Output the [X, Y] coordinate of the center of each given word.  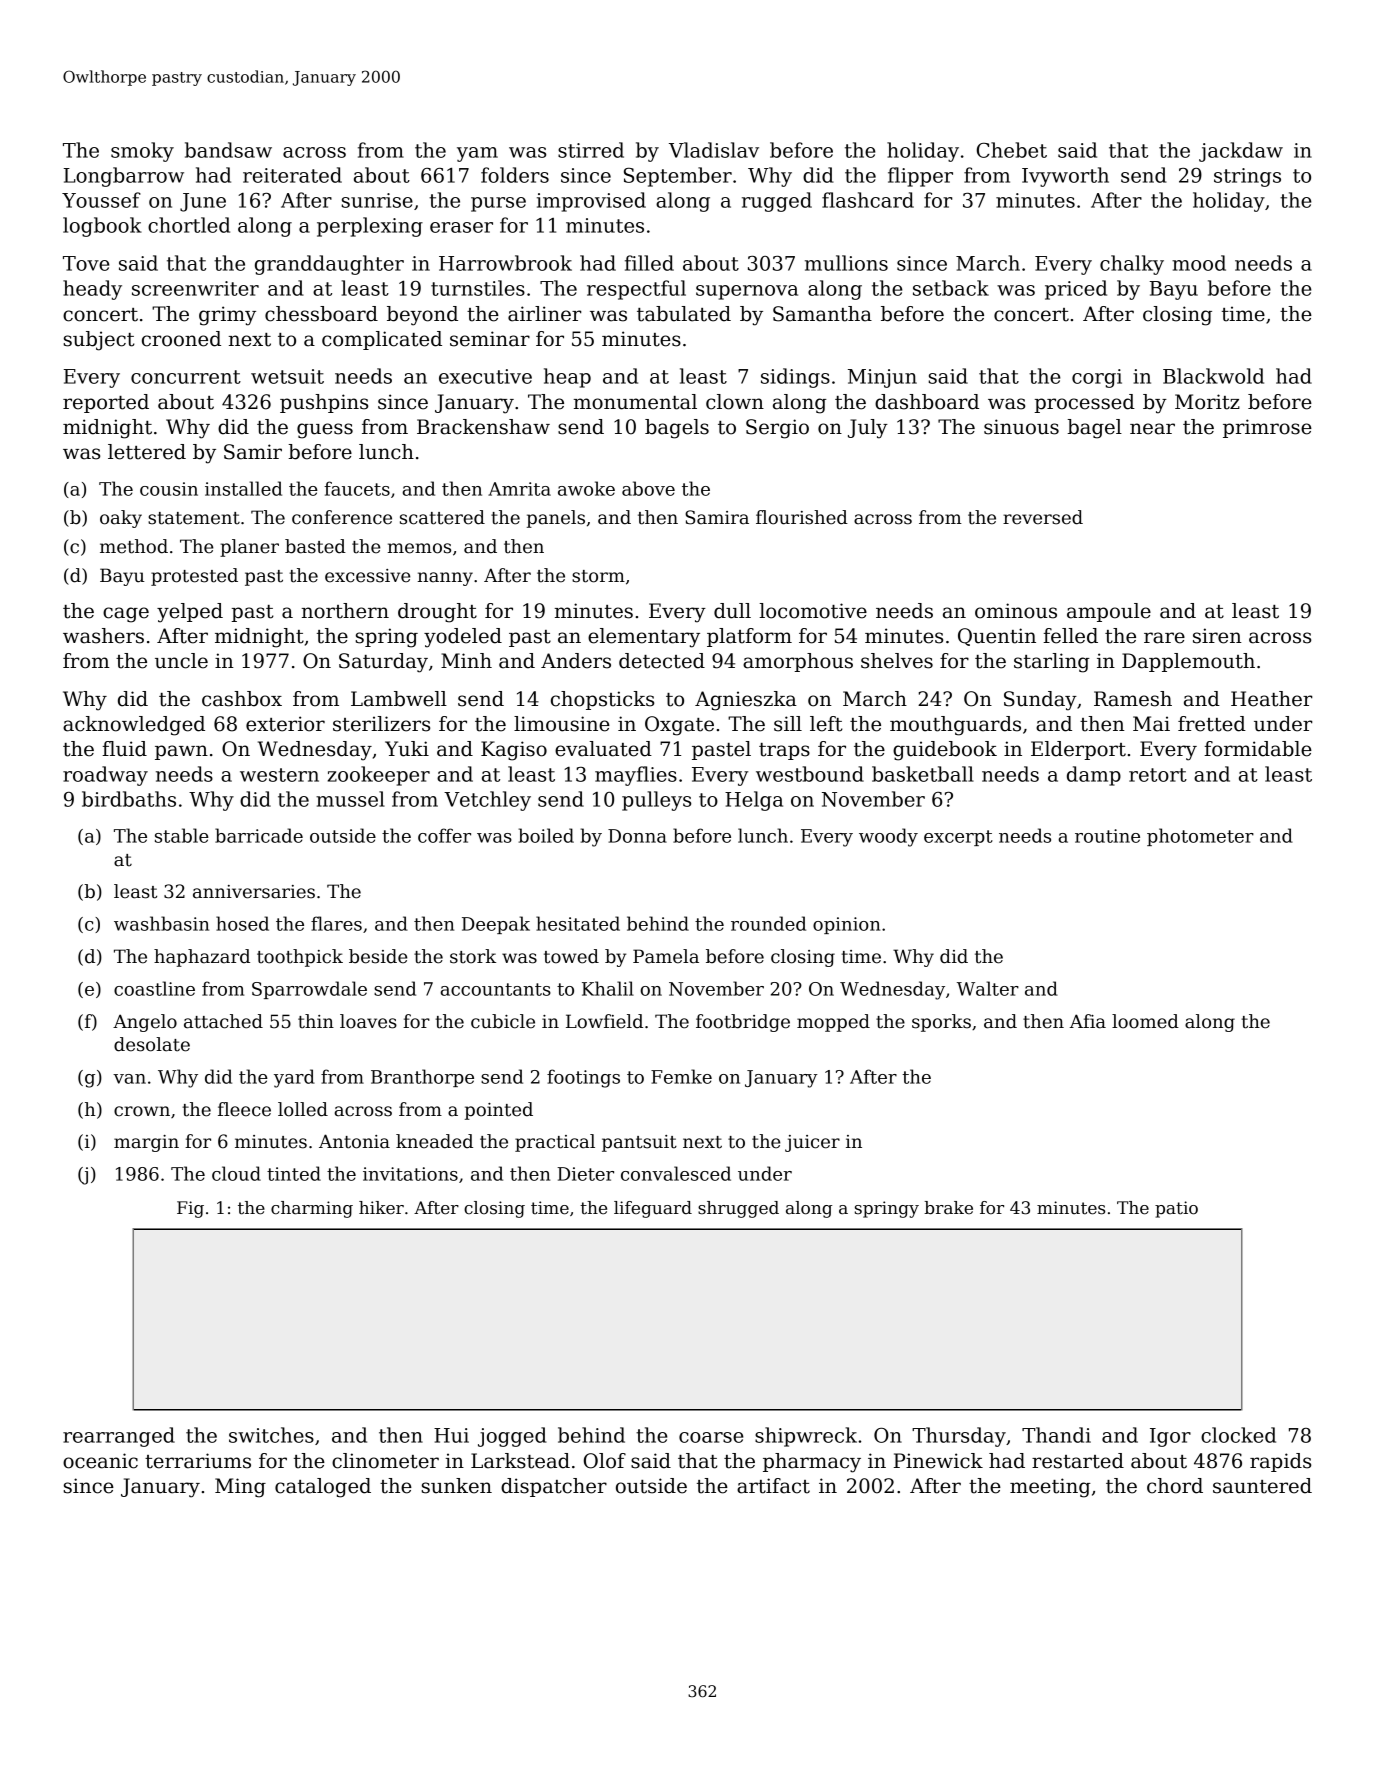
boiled [546, 835]
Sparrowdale [309, 990]
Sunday [1040, 701]
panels [556, 519]
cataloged [323, 1488]
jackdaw [1241, 152]
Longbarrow [124, 177]
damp [1094, 776]
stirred [591, 150]
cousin [169, 489]
